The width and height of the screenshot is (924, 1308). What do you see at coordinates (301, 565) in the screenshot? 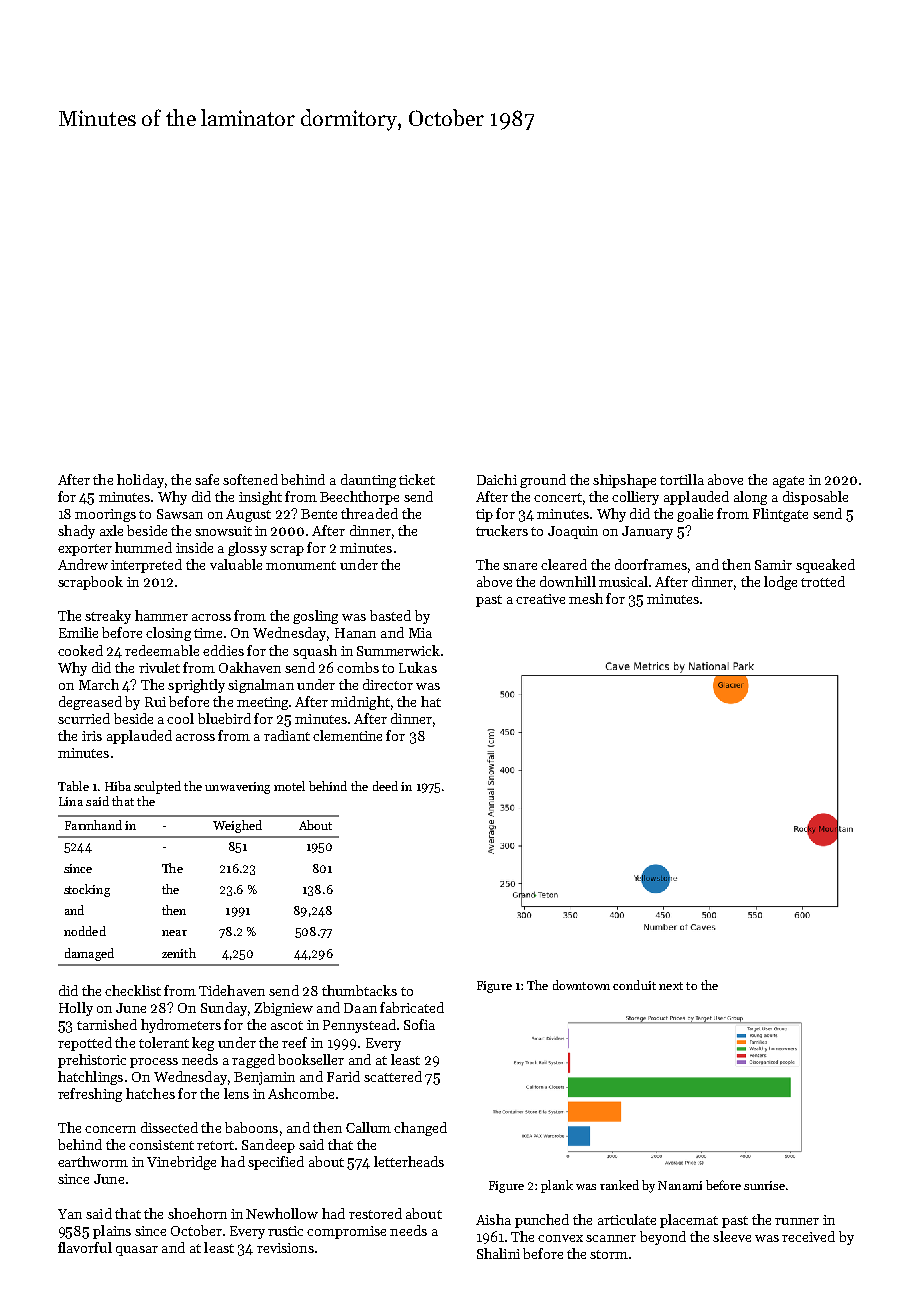
I see `monument` at bounding box center [301, 565].
